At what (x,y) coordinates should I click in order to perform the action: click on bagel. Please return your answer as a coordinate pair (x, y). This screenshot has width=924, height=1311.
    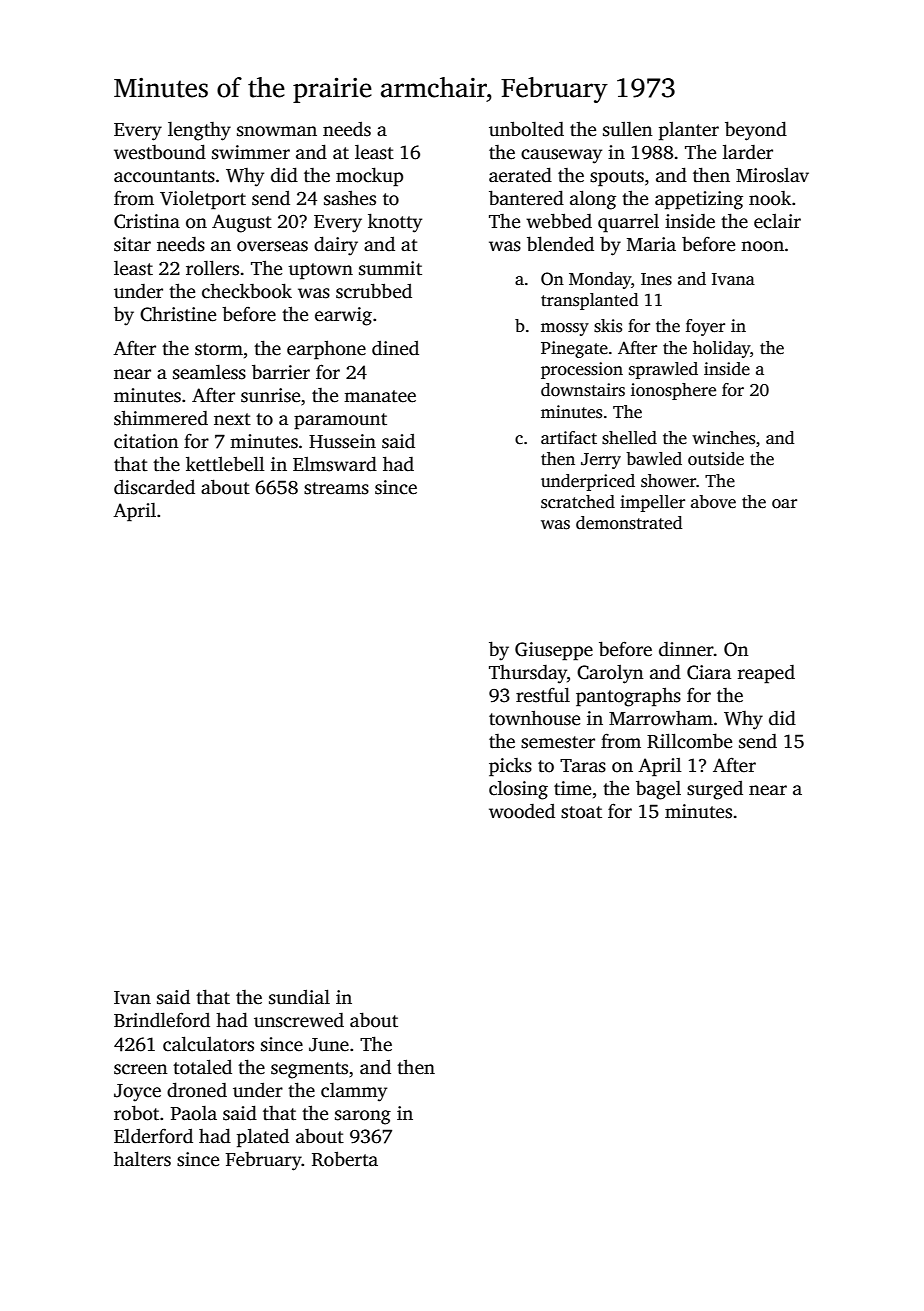
    Looking at the image, I should click on (658, 790).
